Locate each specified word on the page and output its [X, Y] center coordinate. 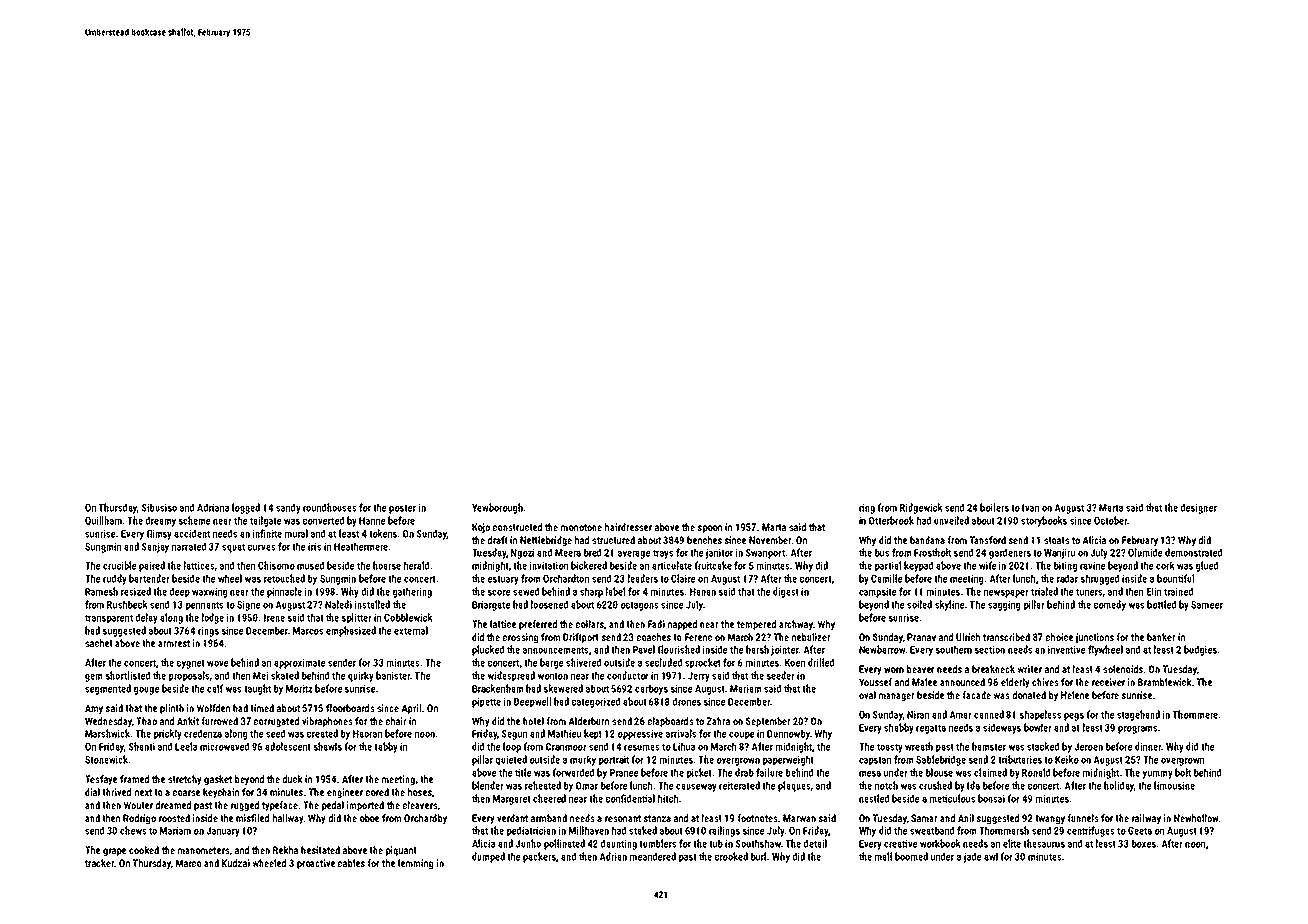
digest [786, 592]
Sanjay [155, 548]
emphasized [351, 631]
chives [1045, 682]
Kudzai [236, 863]
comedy [1110, 605]
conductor [628, 675]
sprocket [703, 663]
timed [262, 708]
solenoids [1123, 669]
